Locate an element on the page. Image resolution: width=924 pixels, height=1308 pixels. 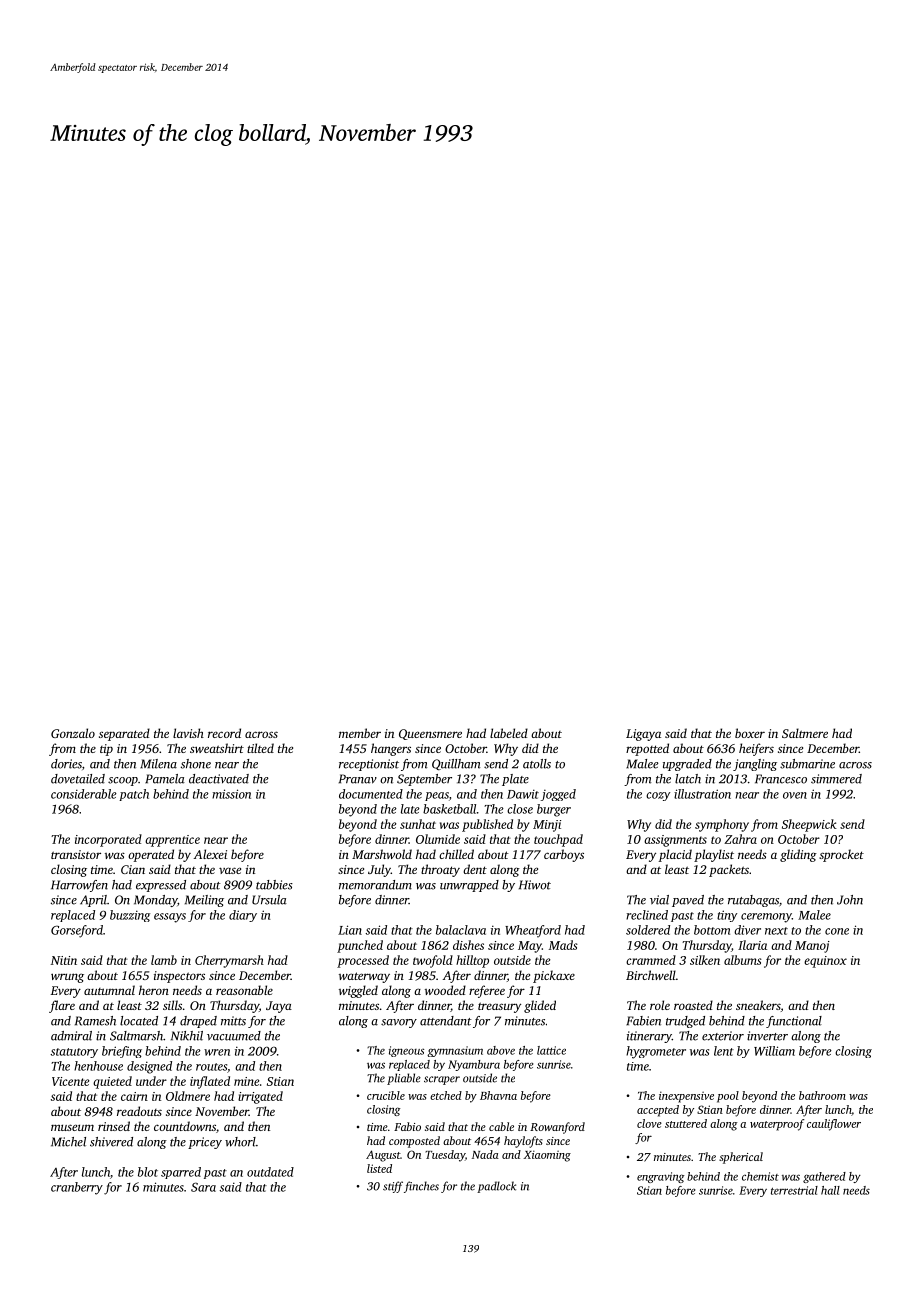
Sara is located at coordinates (203, 1187).
